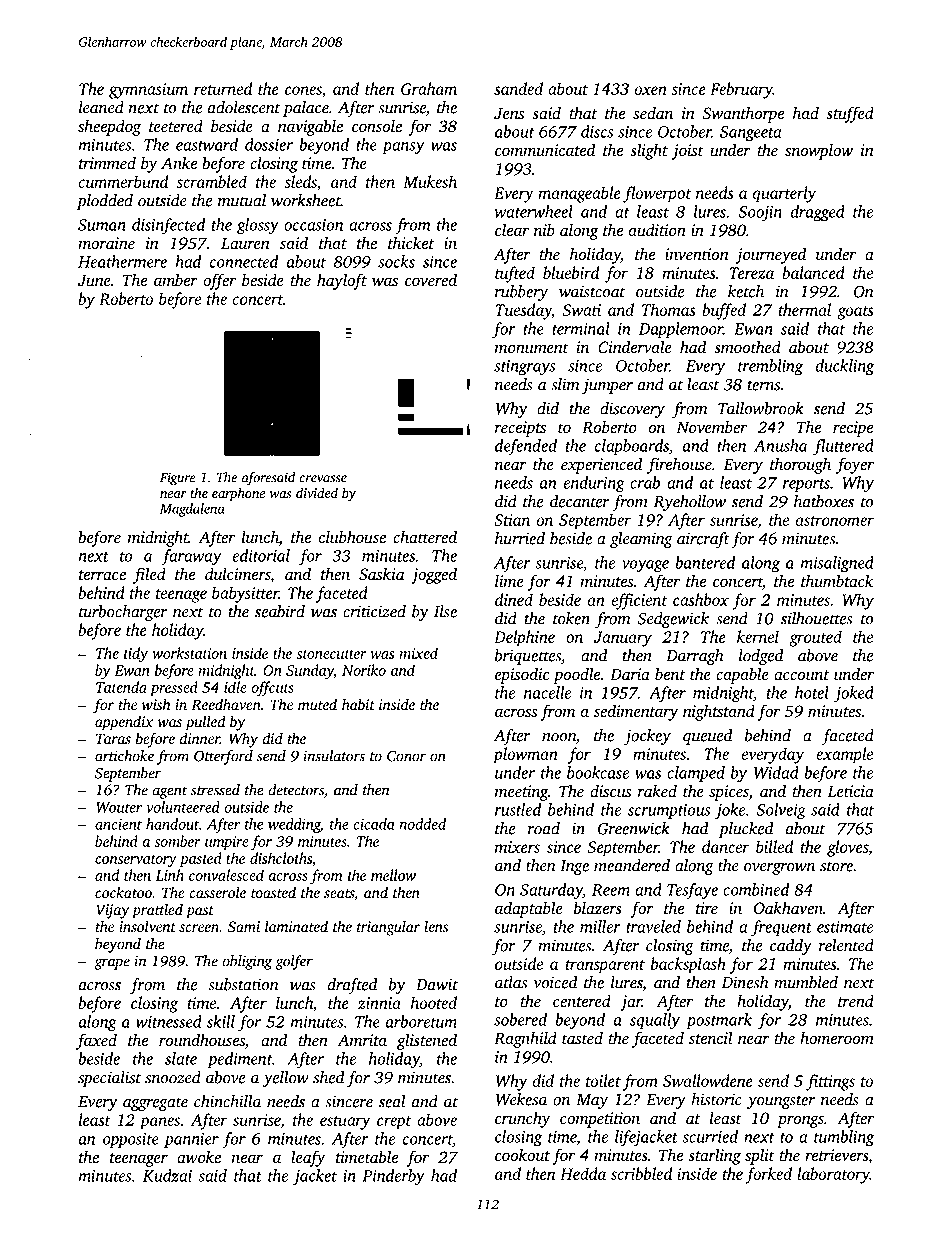  What do you see at coordinates (850, 114) in the screenshot?
I see `stuffed` at bounding box center [850, 114].
